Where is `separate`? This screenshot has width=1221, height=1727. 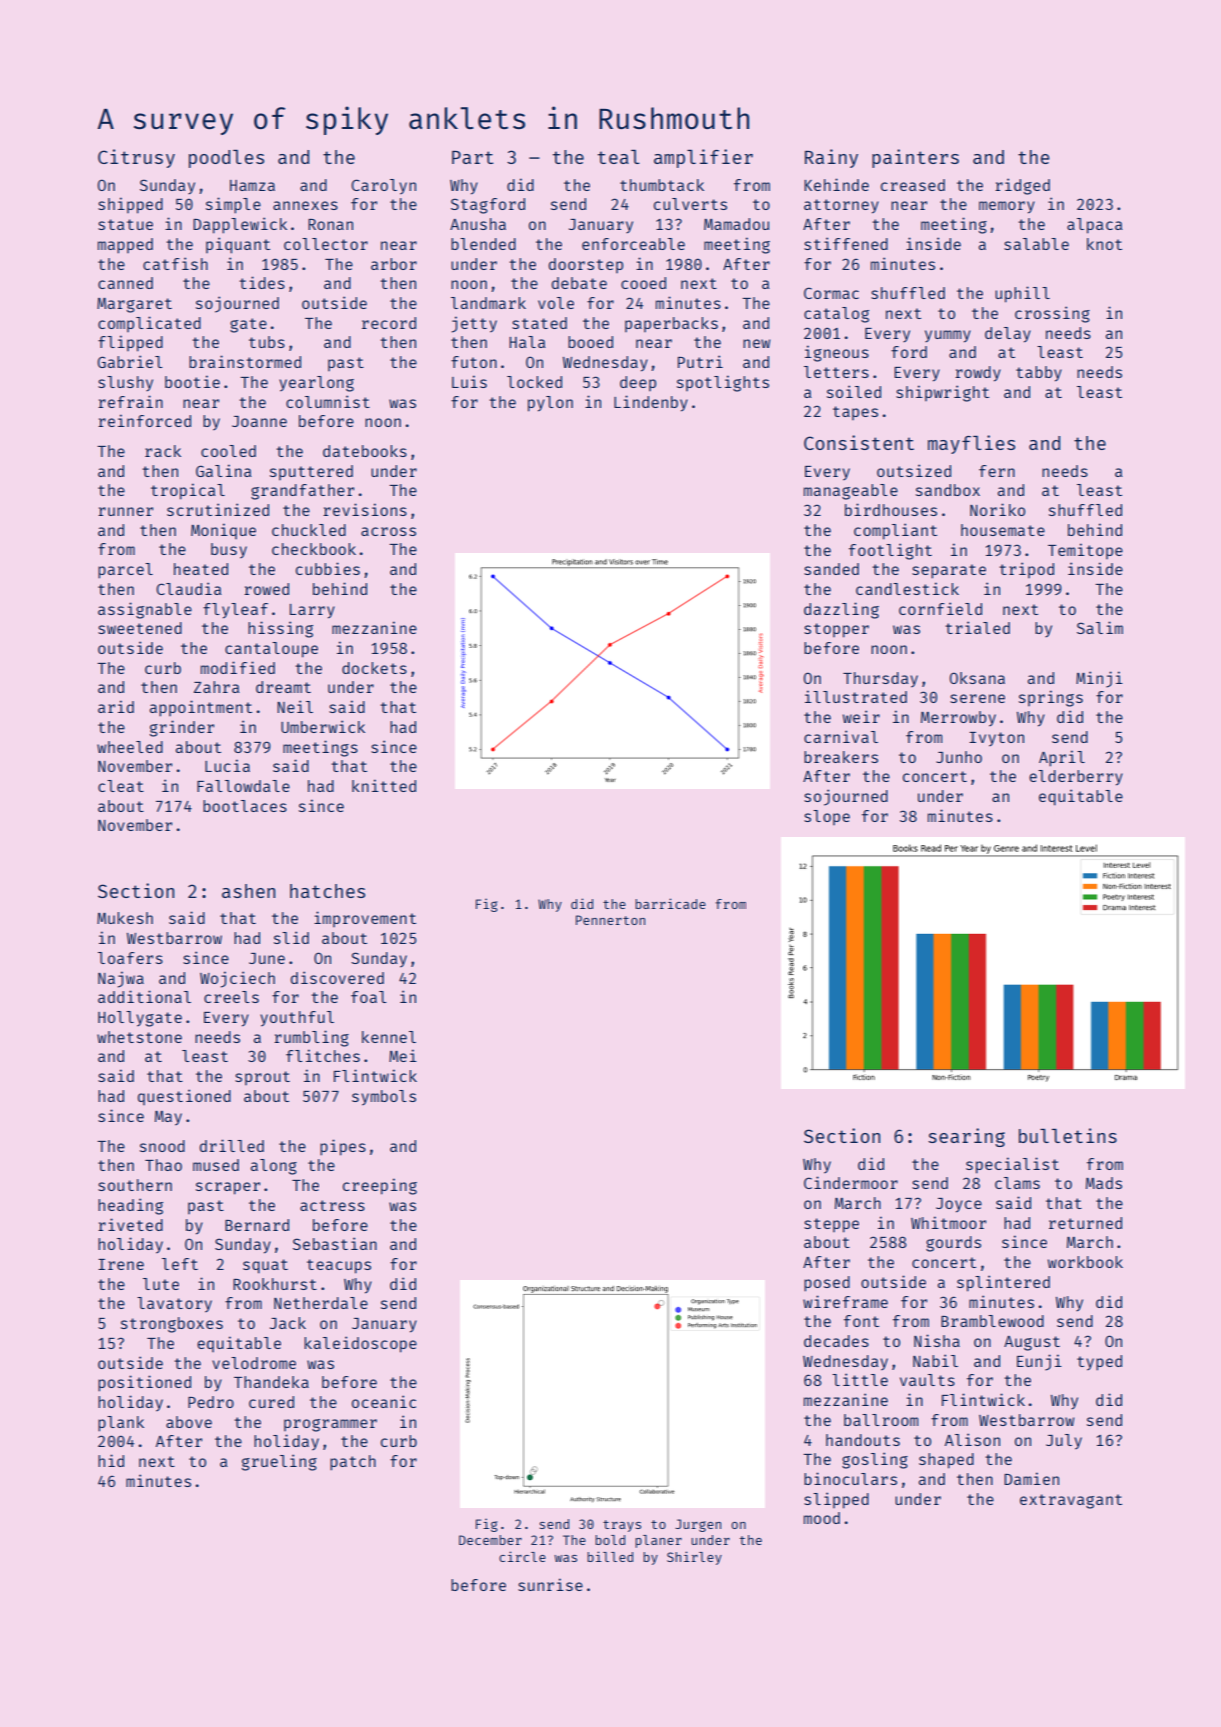 separate is located at coordinates (949, 571).
